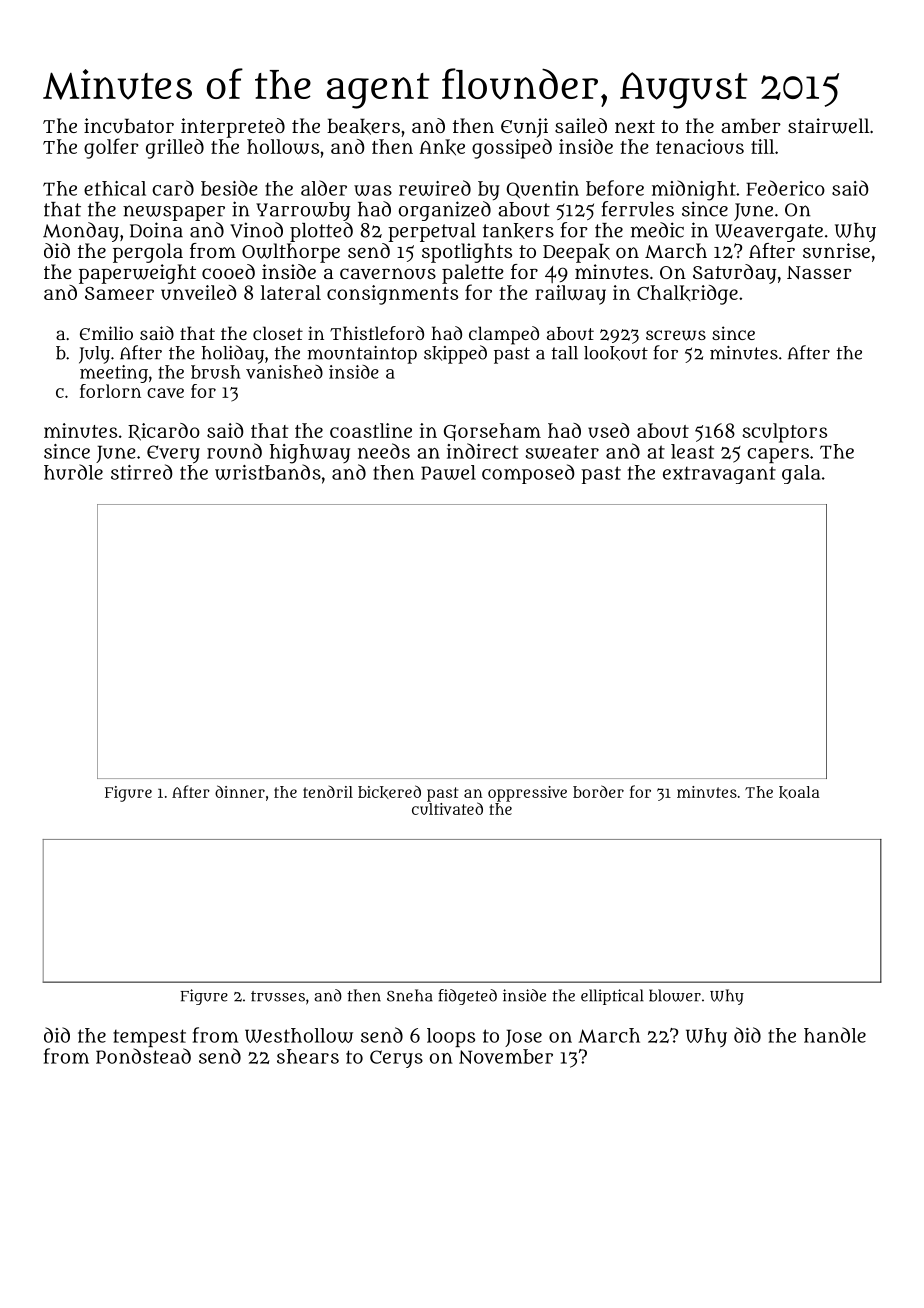 The height and width of the image is (1308, 924). Describe the element at coordinates (291, 253) in the image. I see `Owlthorpe` at that location.
